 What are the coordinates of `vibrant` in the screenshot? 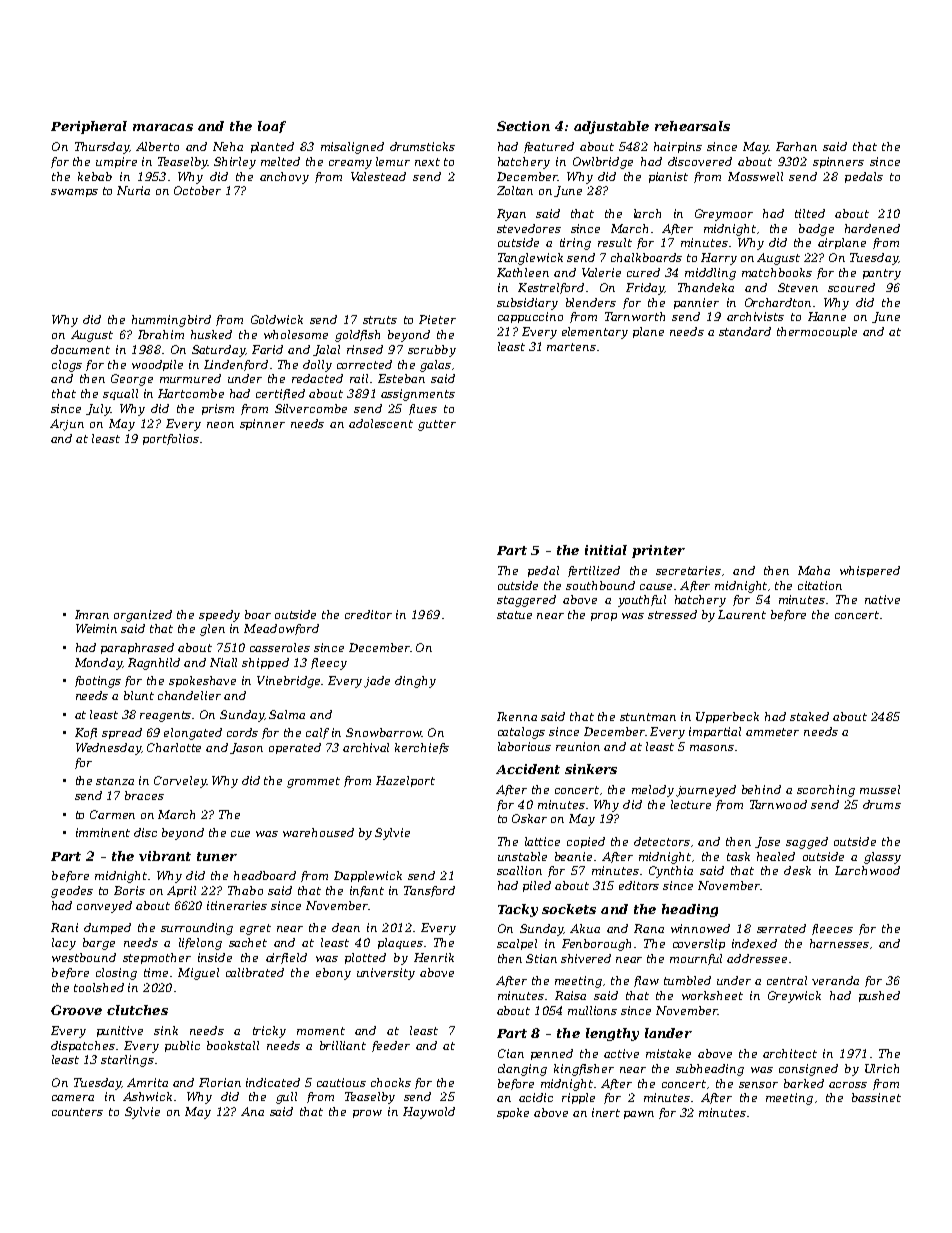 It's located at (165, 856).
